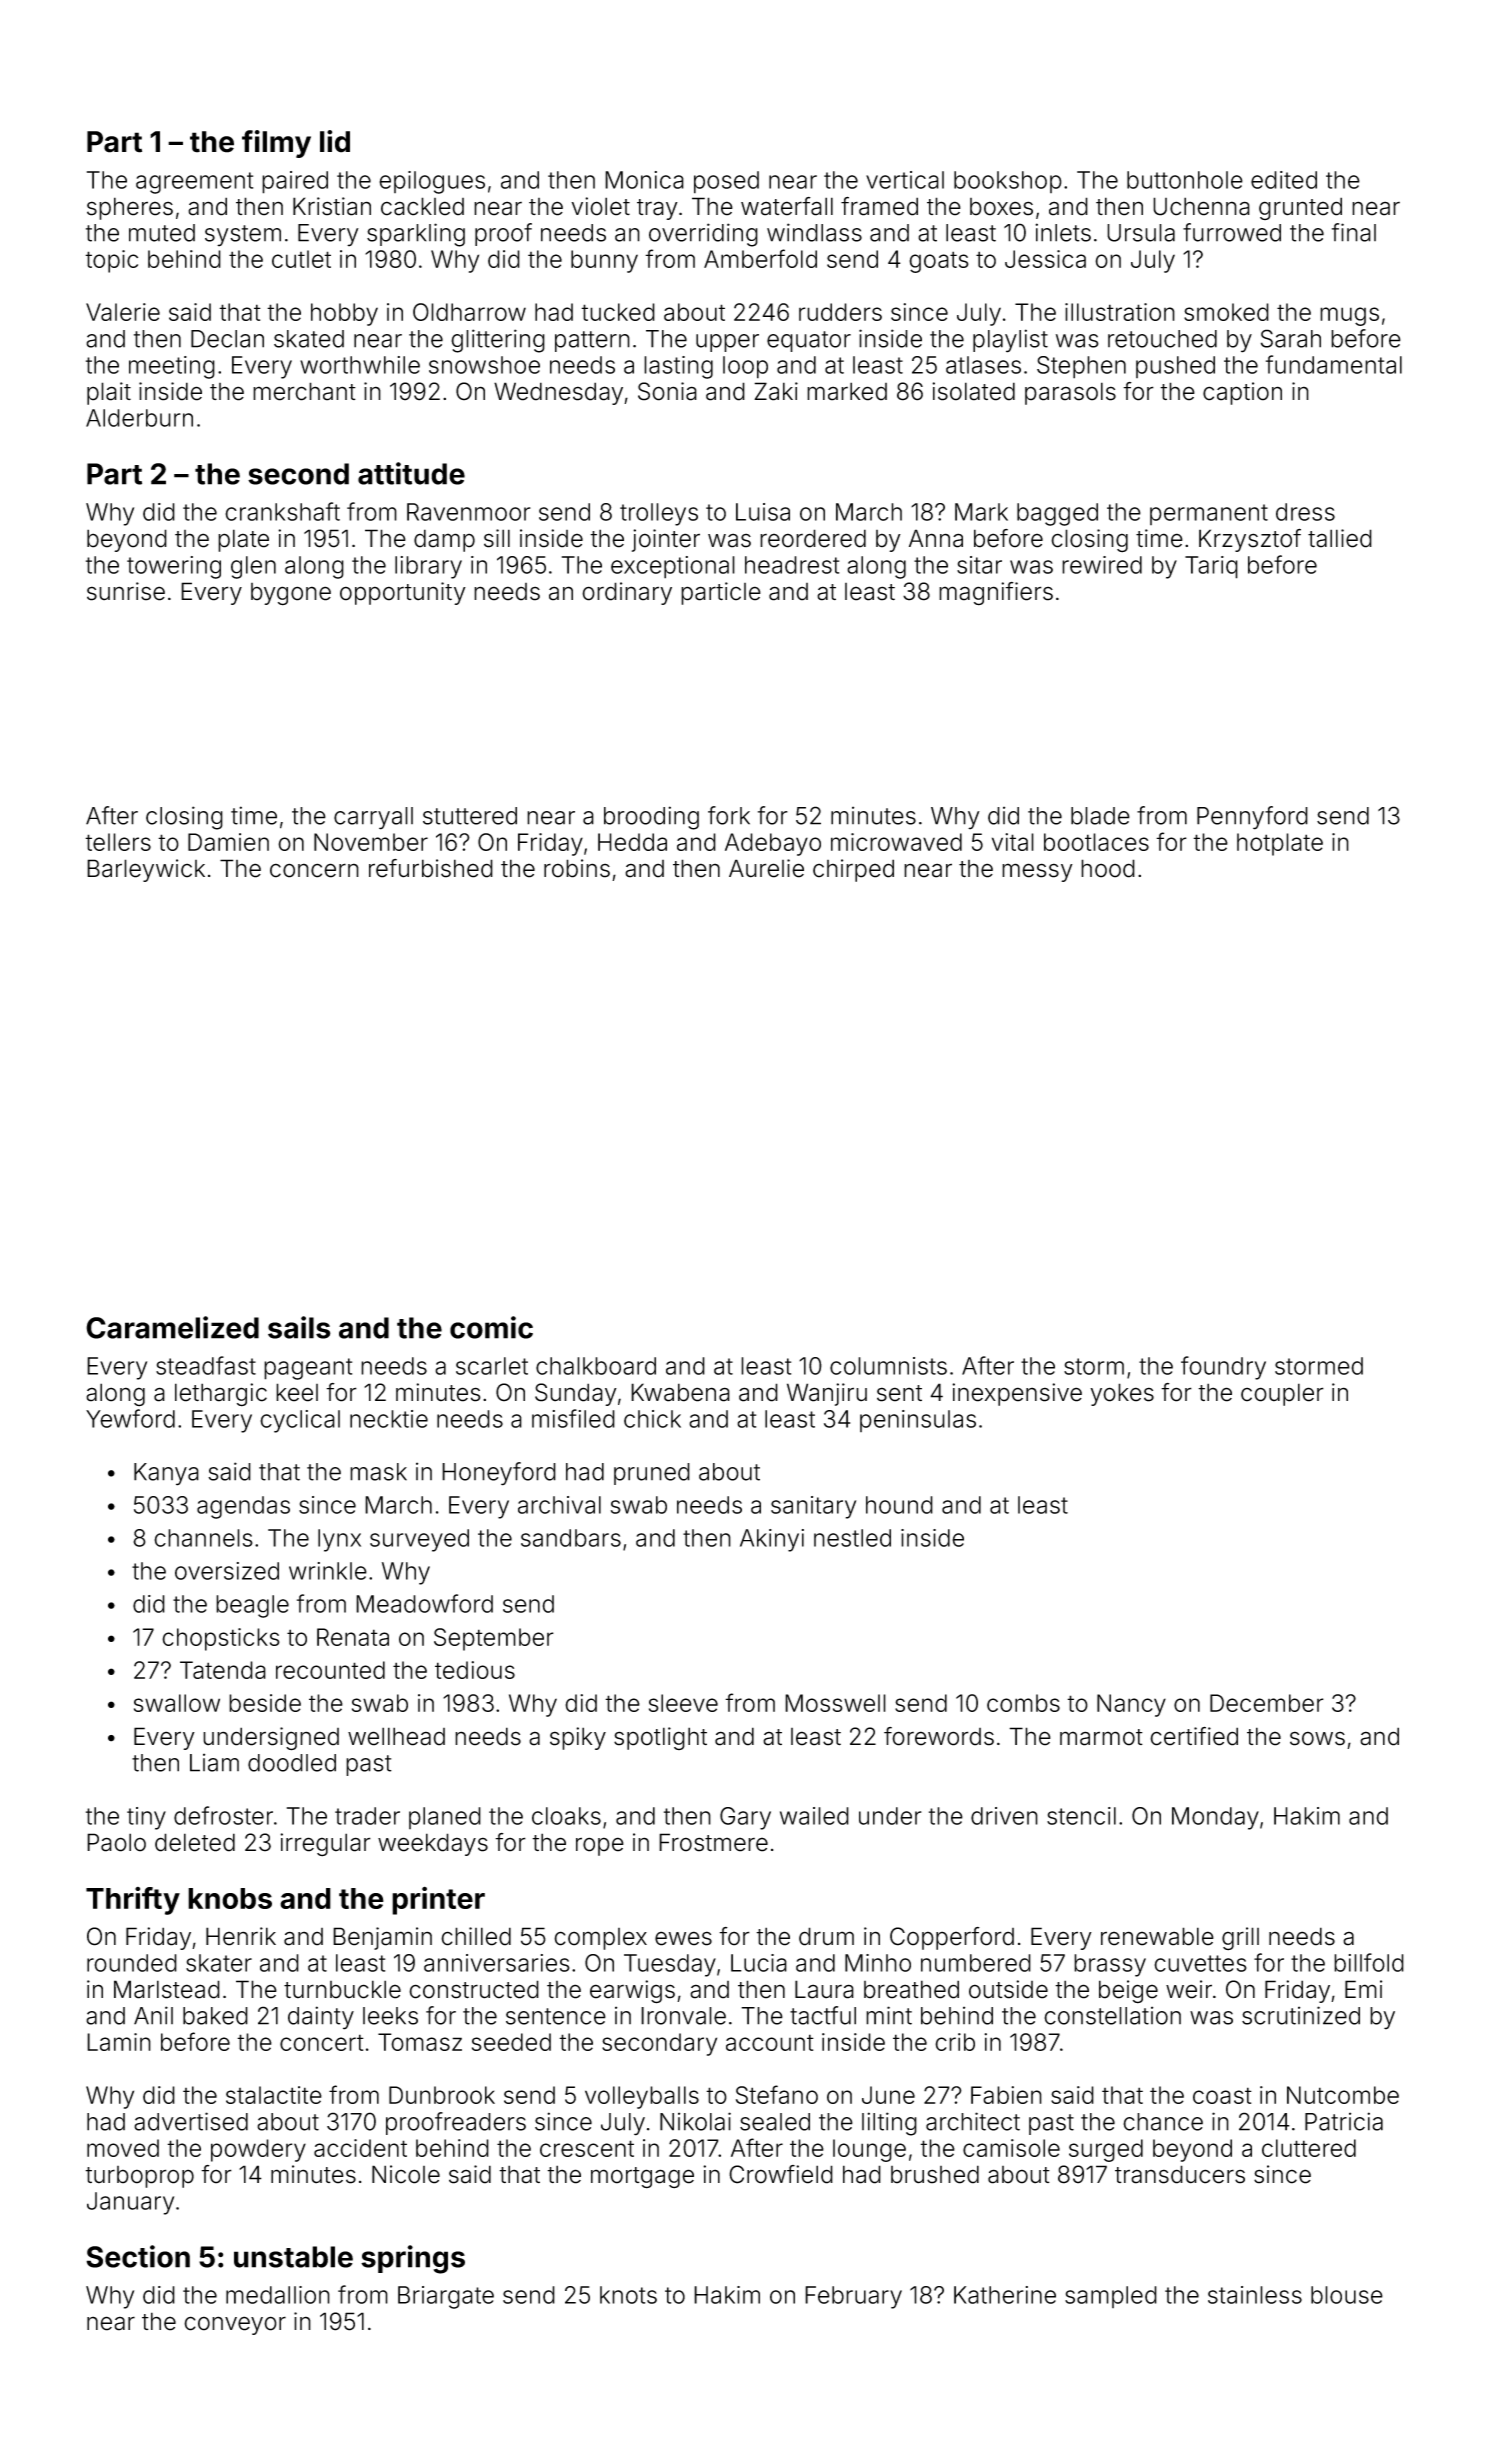 Image resolution: width=1496 pixels, height=2464 pixels. What do you see at coordinates (577, 868) in the screenshot?
I see `robins` at bounding box center [577, 868].
